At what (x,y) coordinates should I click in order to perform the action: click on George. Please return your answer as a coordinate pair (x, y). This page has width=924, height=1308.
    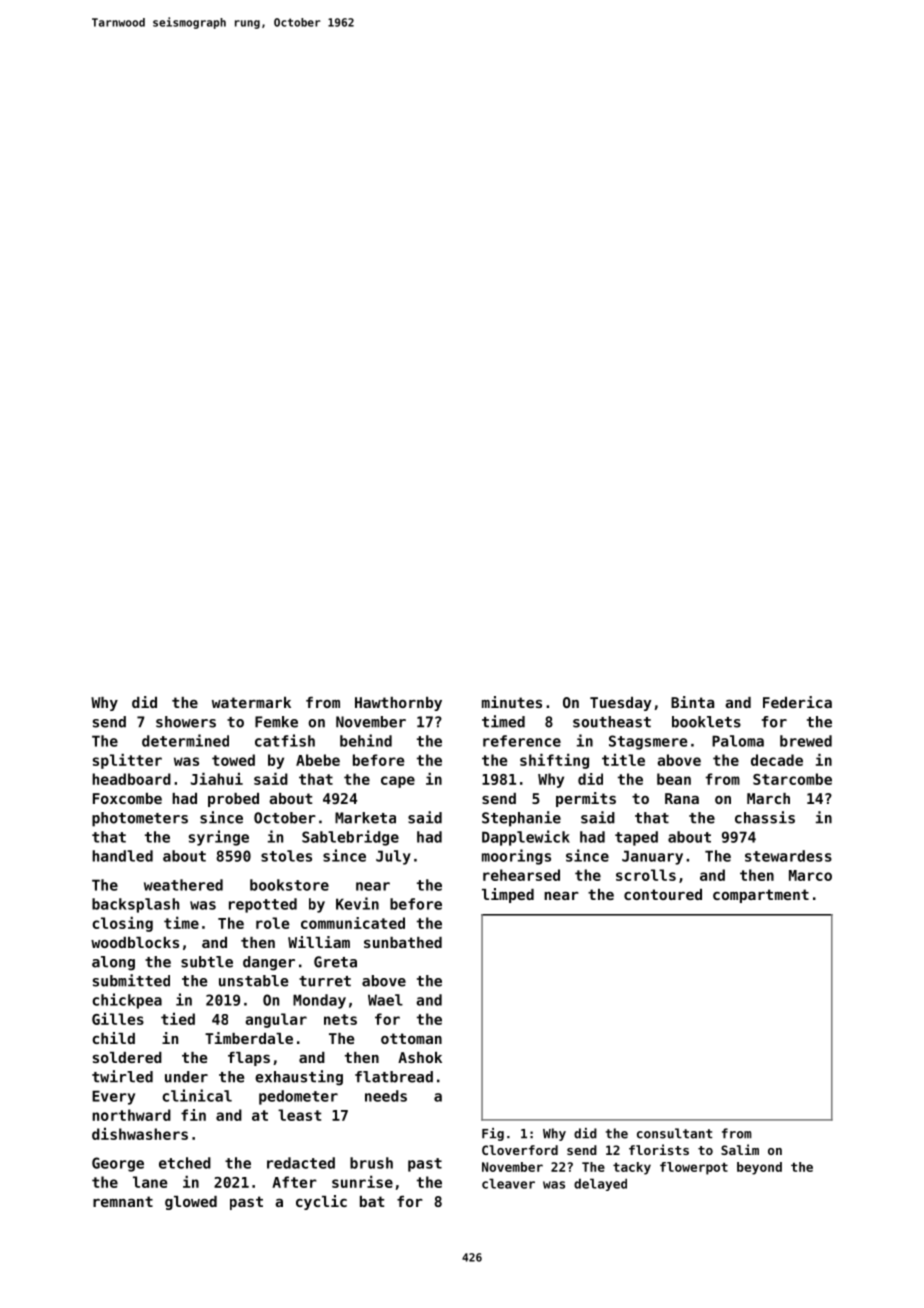
    Looking at the image, I should click on (118, 1164).
